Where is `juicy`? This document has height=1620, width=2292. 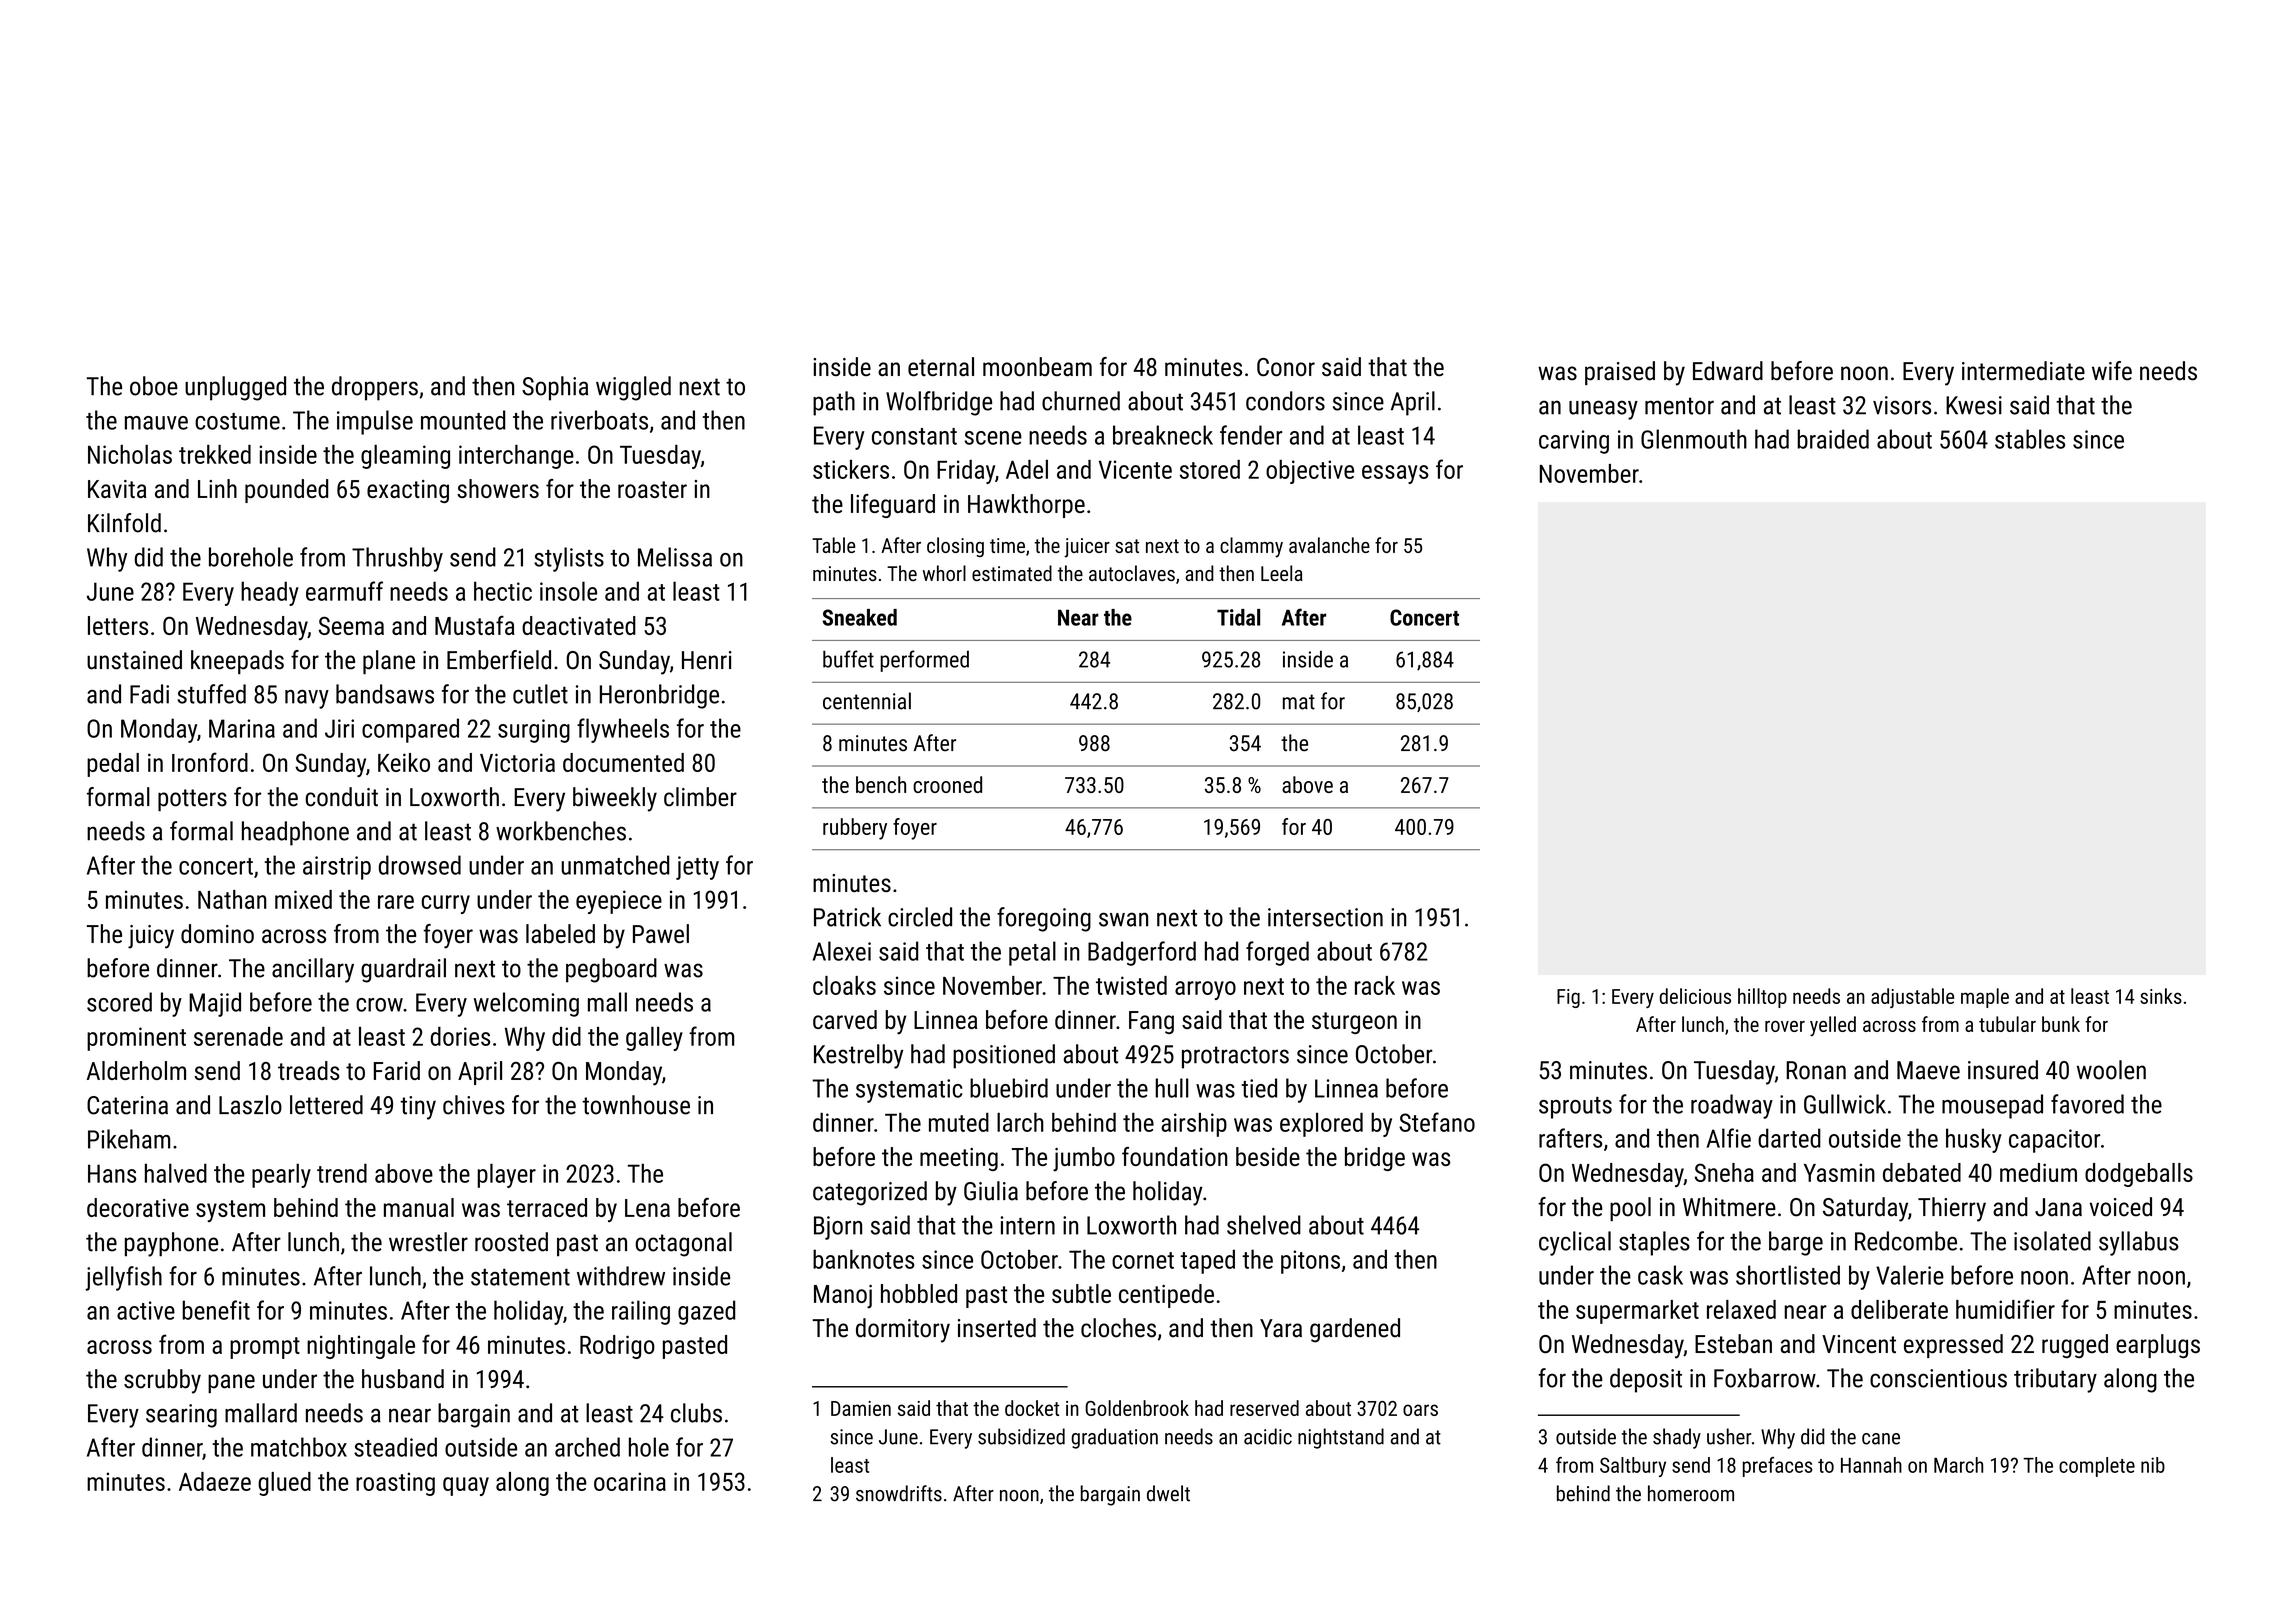
juicy is located at coordinates (151, 937).
